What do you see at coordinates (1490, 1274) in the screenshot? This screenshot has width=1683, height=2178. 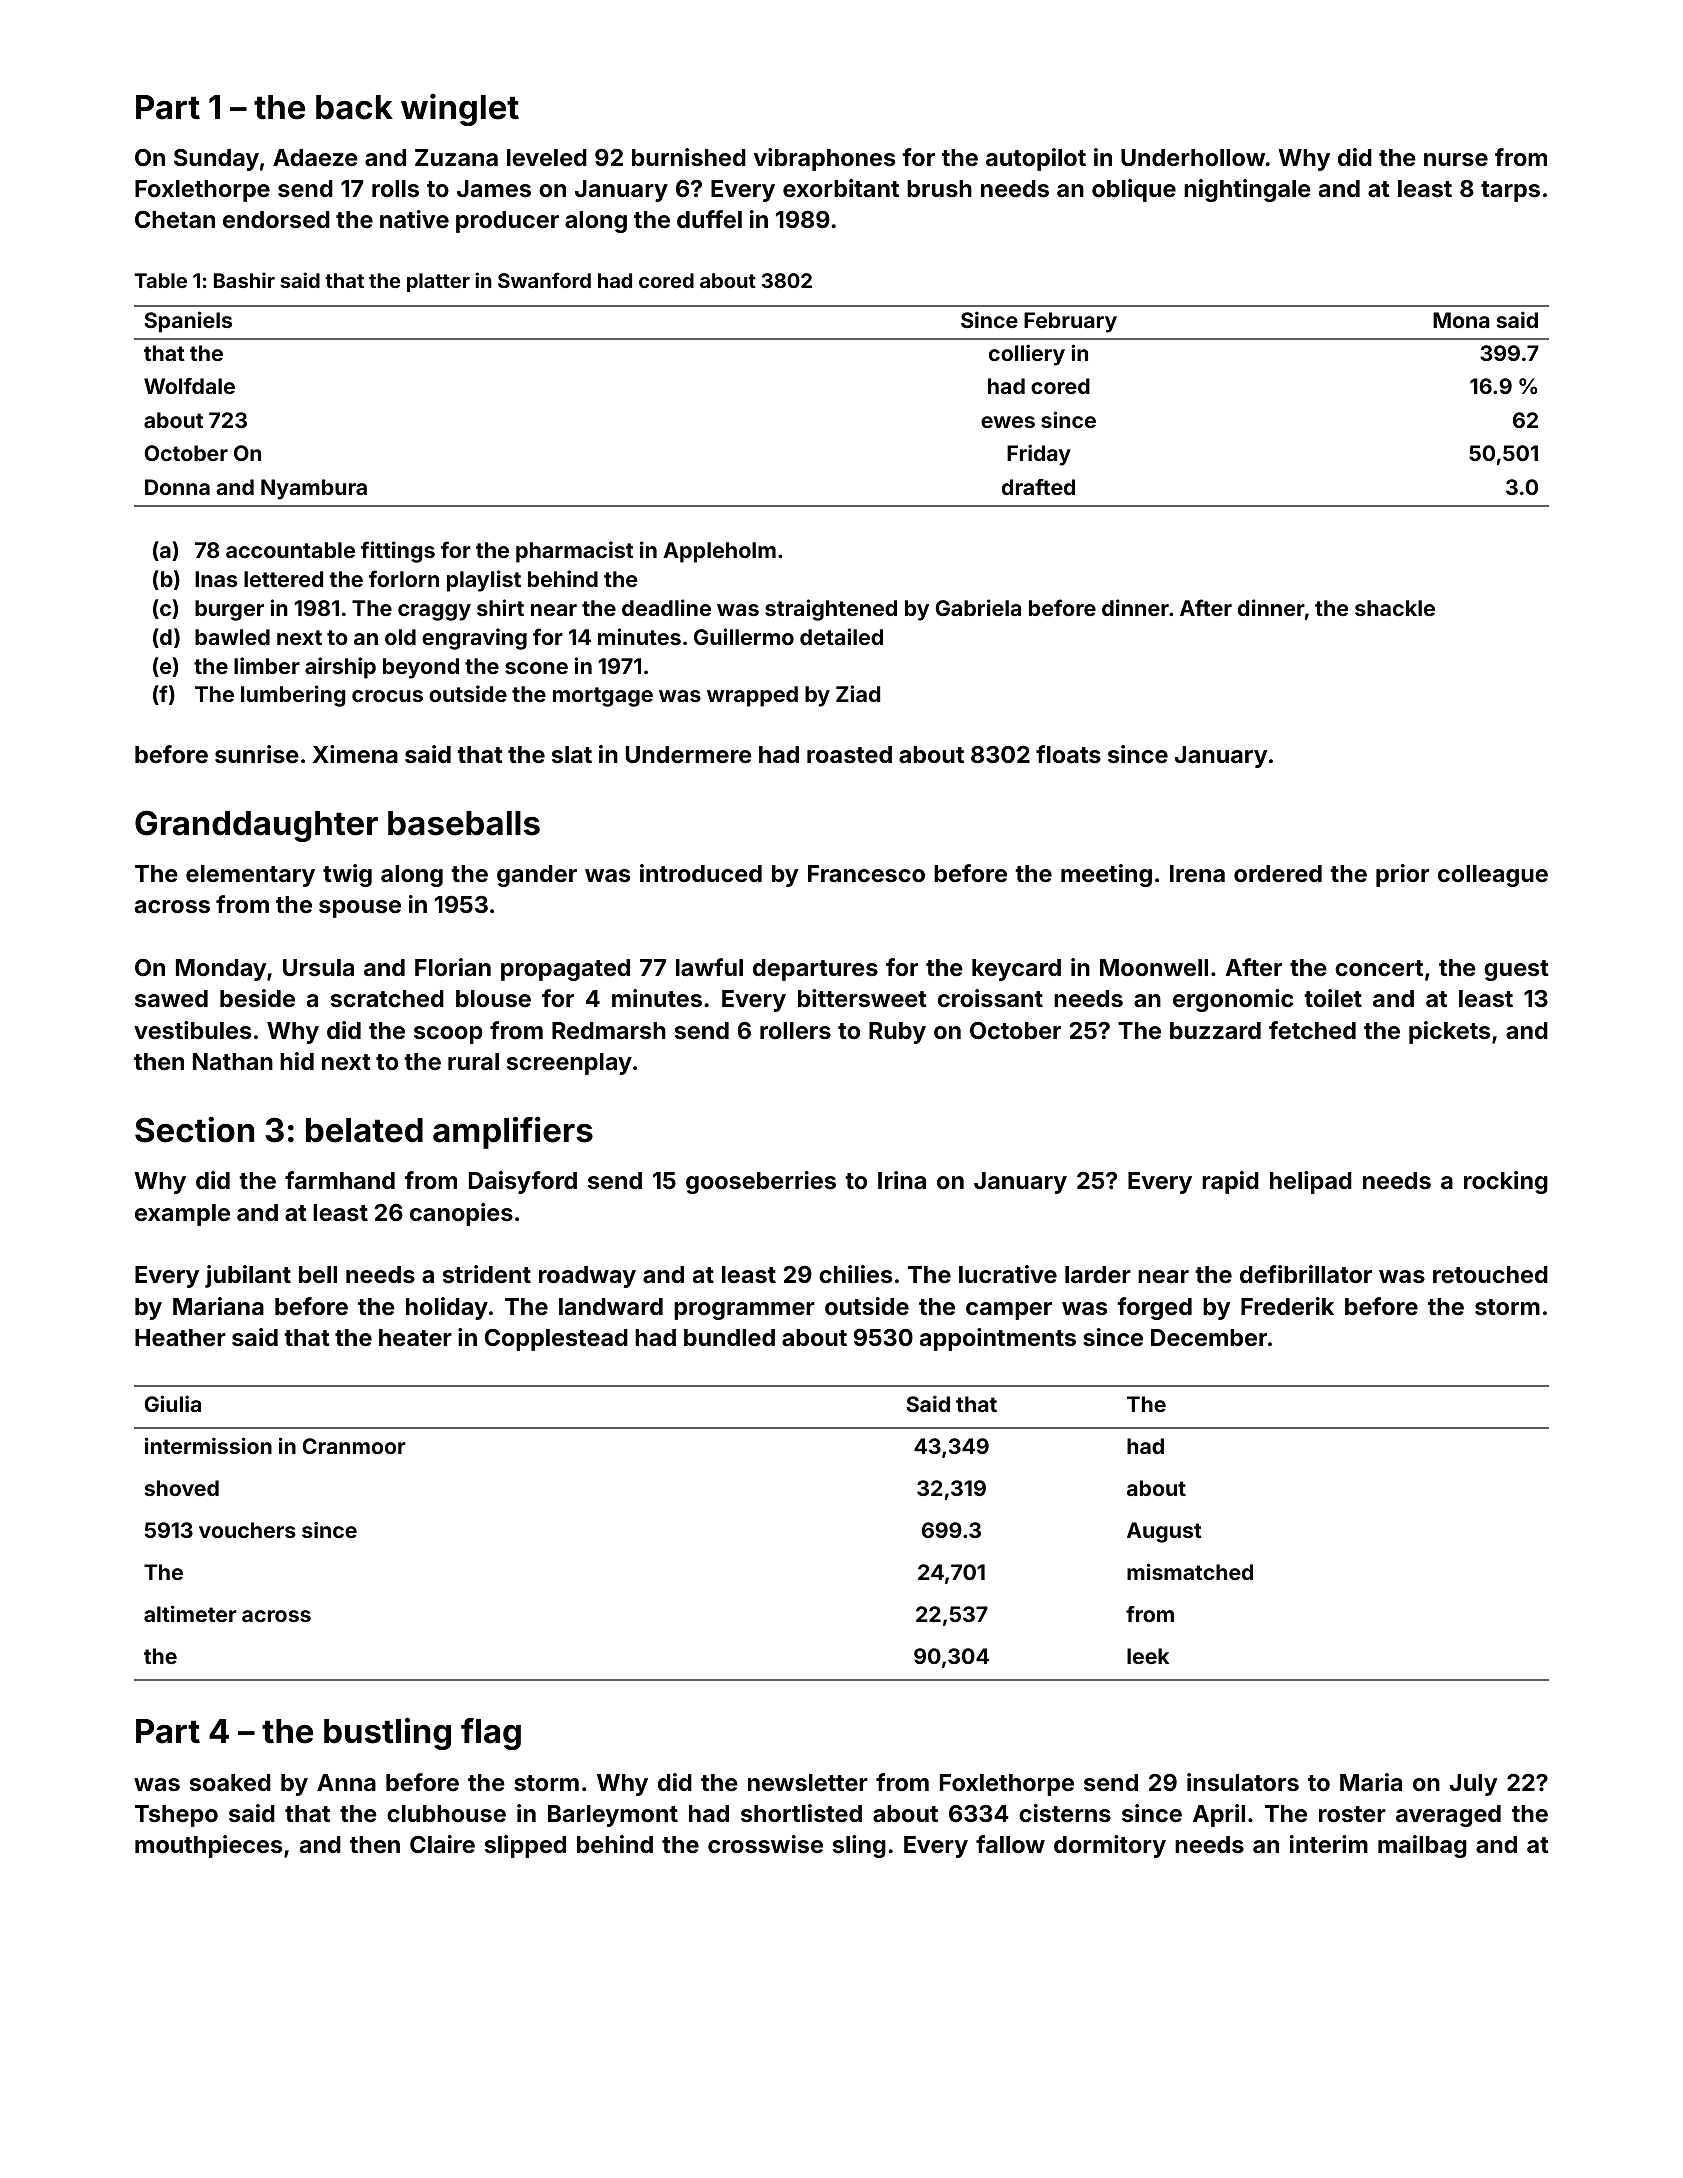 I see `retouched` at bounding box center [1490, 1274].
